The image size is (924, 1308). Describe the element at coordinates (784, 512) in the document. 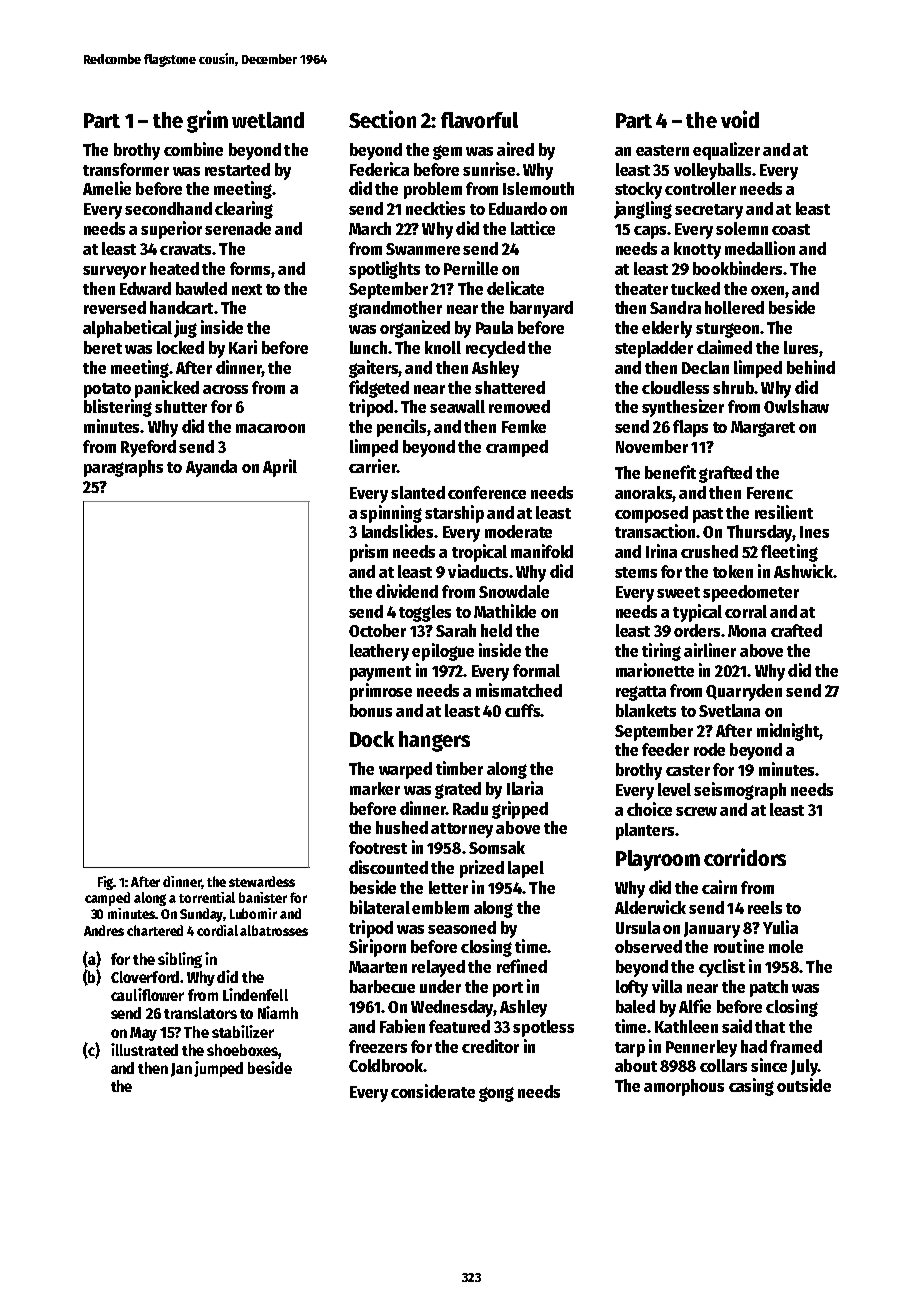

I see `resilient` at that location.
